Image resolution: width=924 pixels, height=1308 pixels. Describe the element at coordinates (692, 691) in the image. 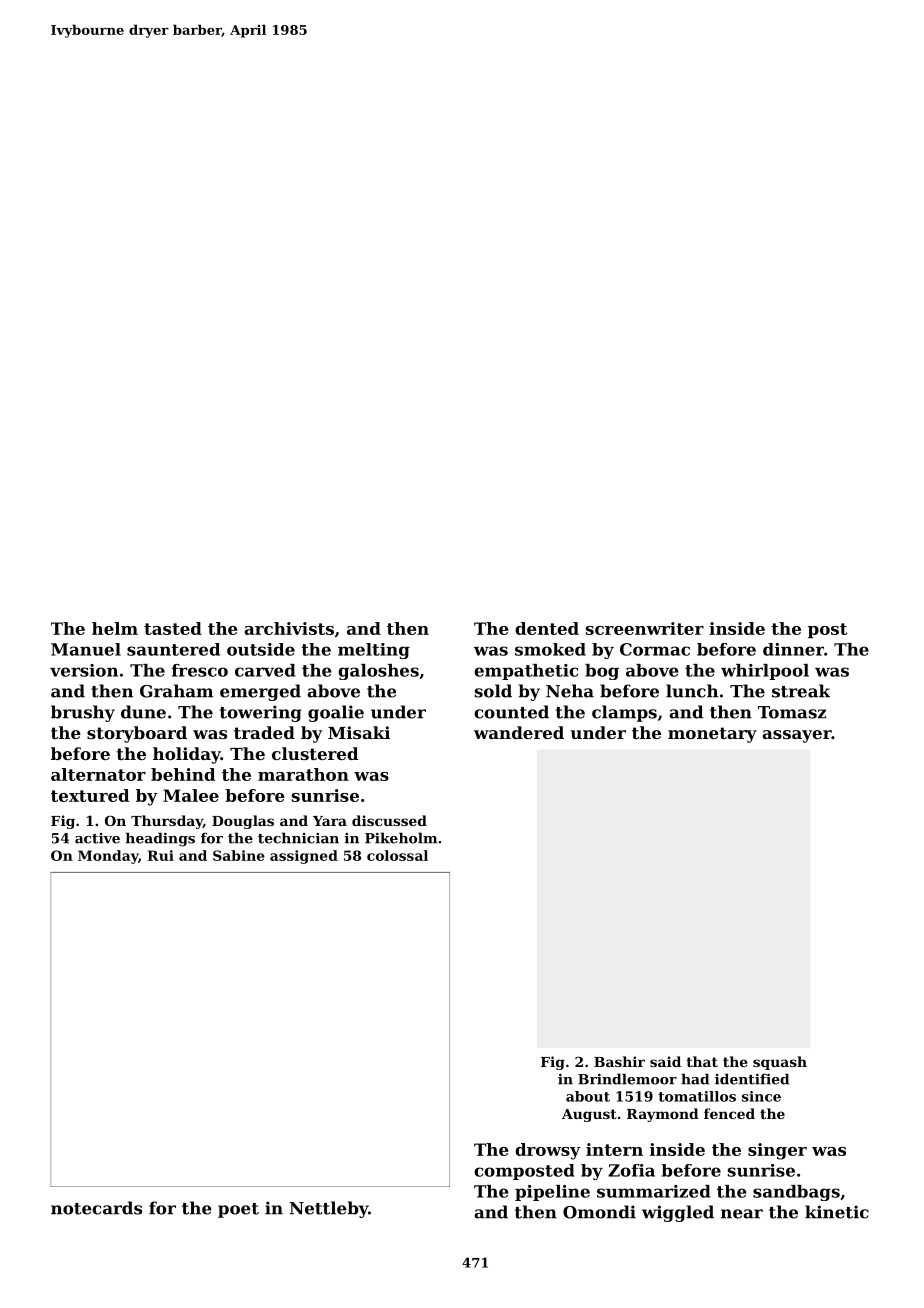

I see `lunch` at that location.
